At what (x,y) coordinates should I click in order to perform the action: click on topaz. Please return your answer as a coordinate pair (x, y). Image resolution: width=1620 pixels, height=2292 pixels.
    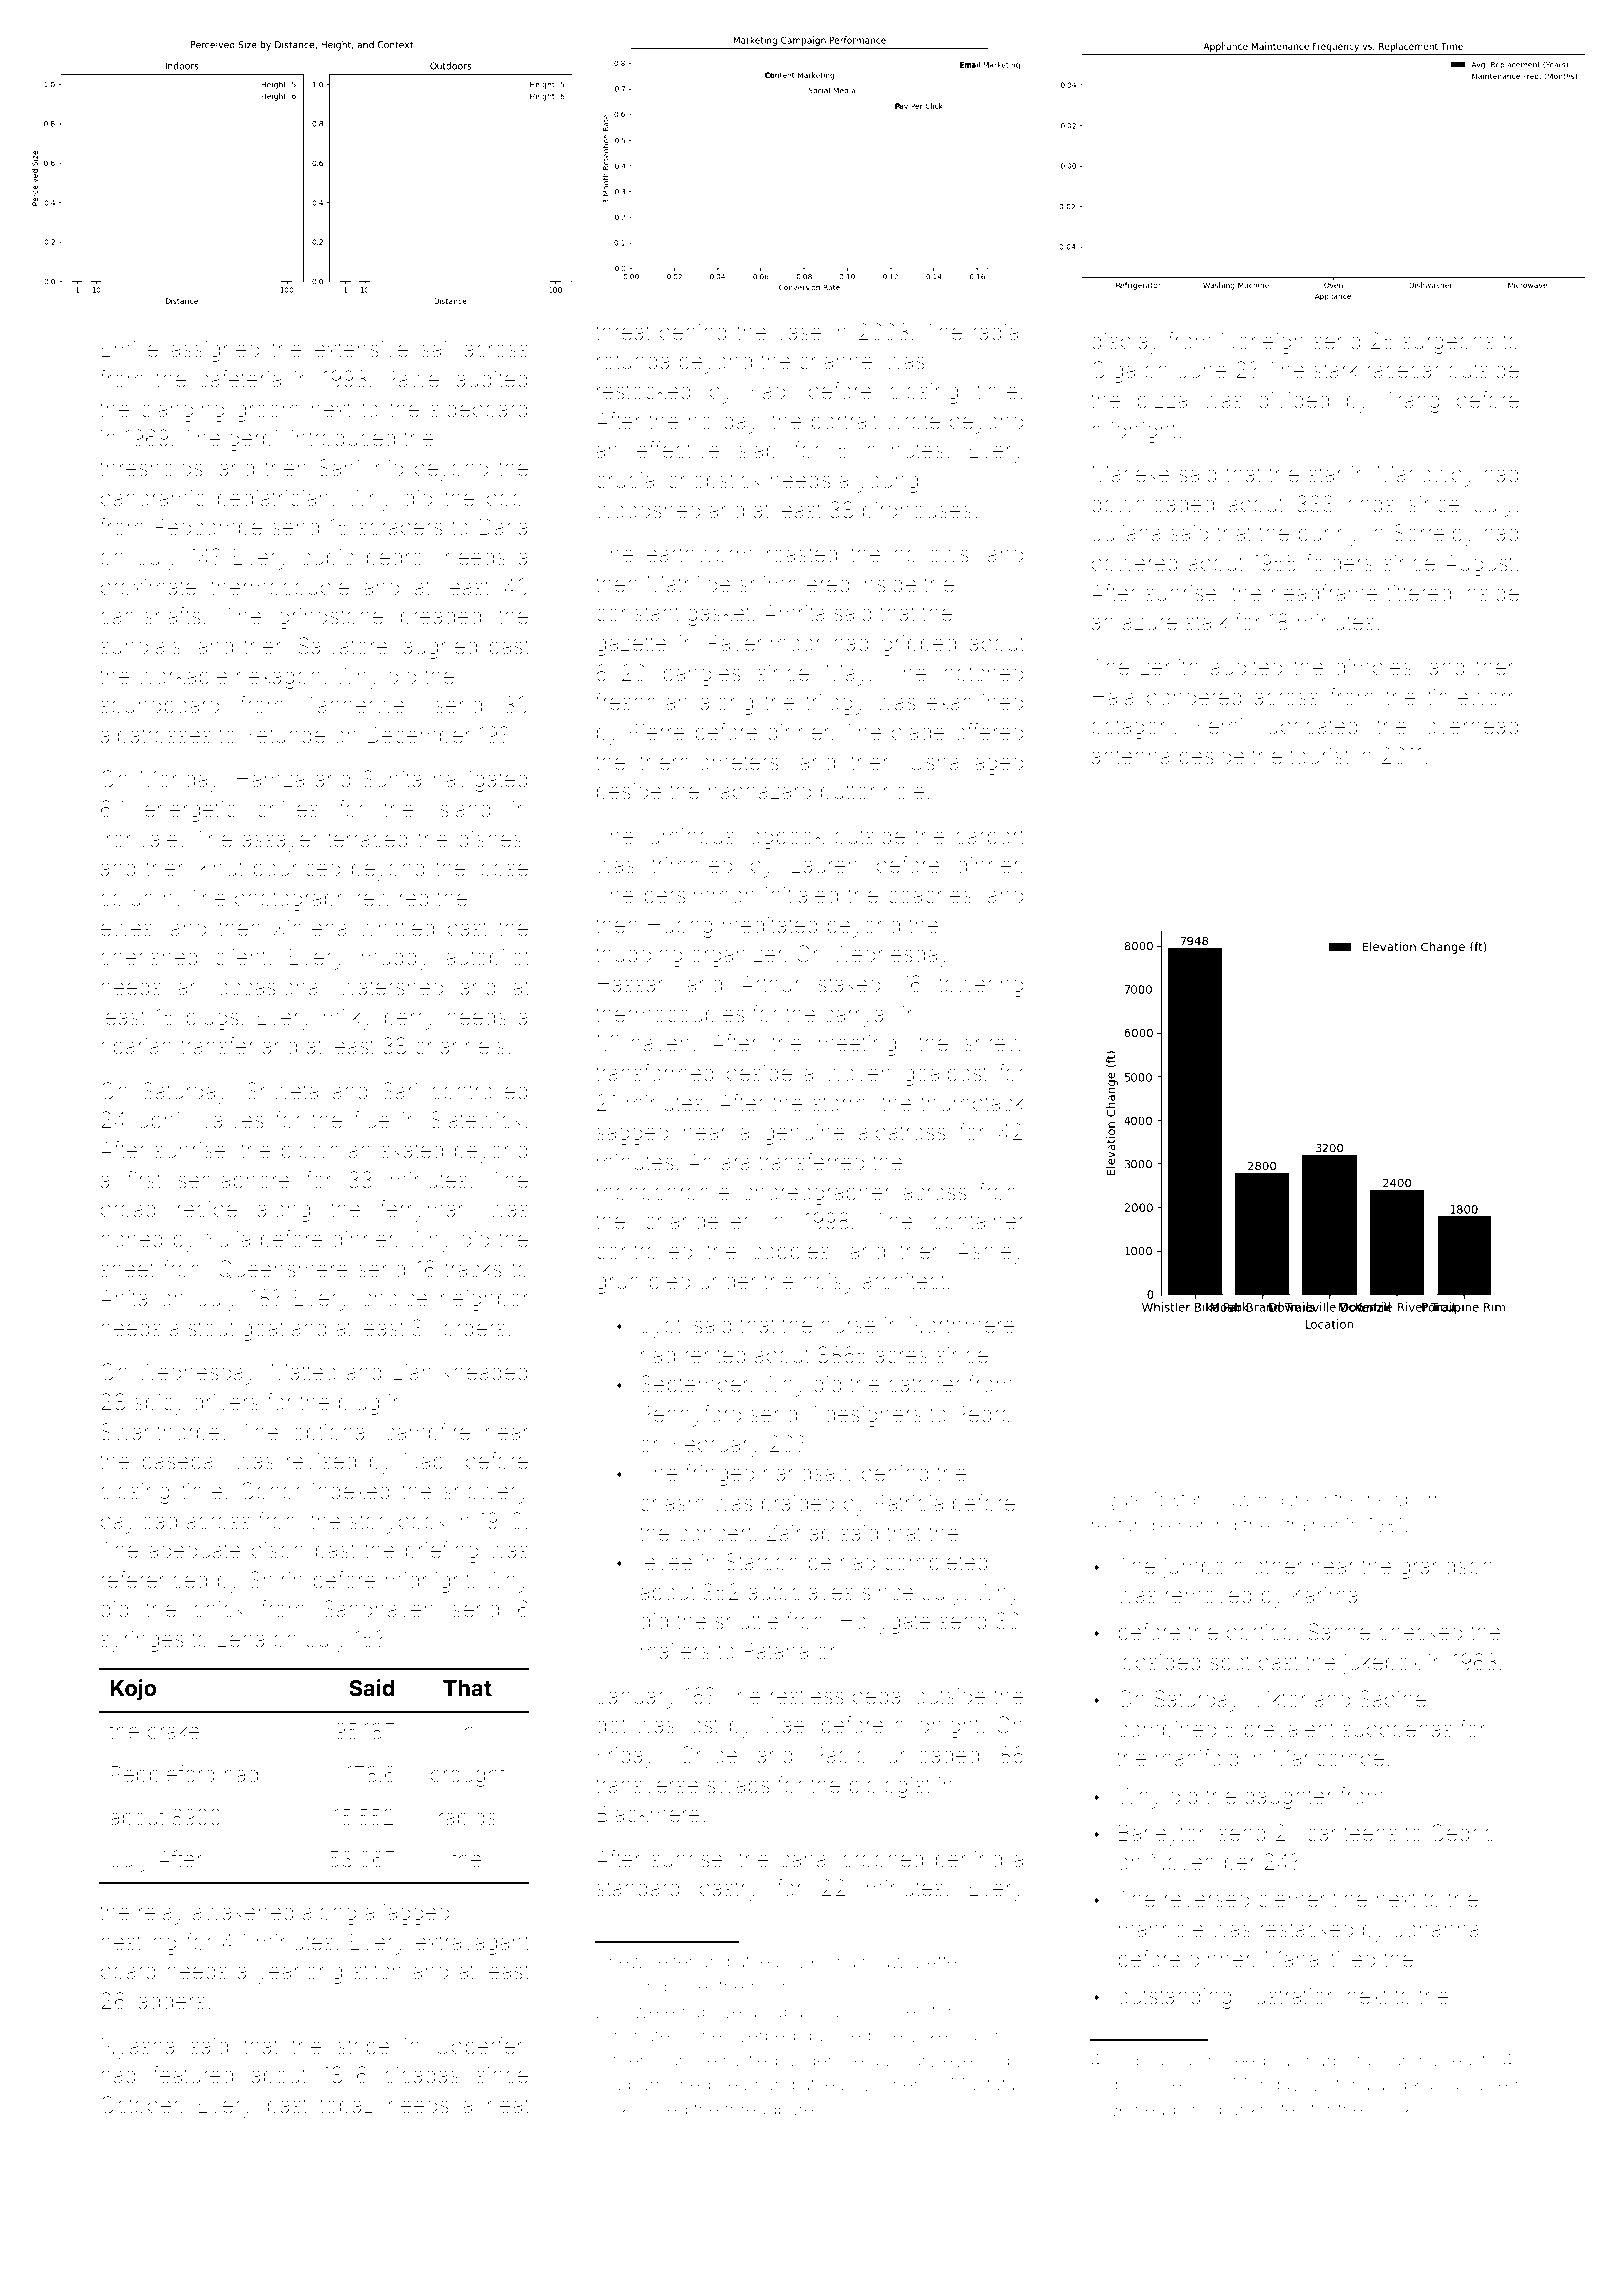
    Looking at the image, I should click on (346, 2108).
